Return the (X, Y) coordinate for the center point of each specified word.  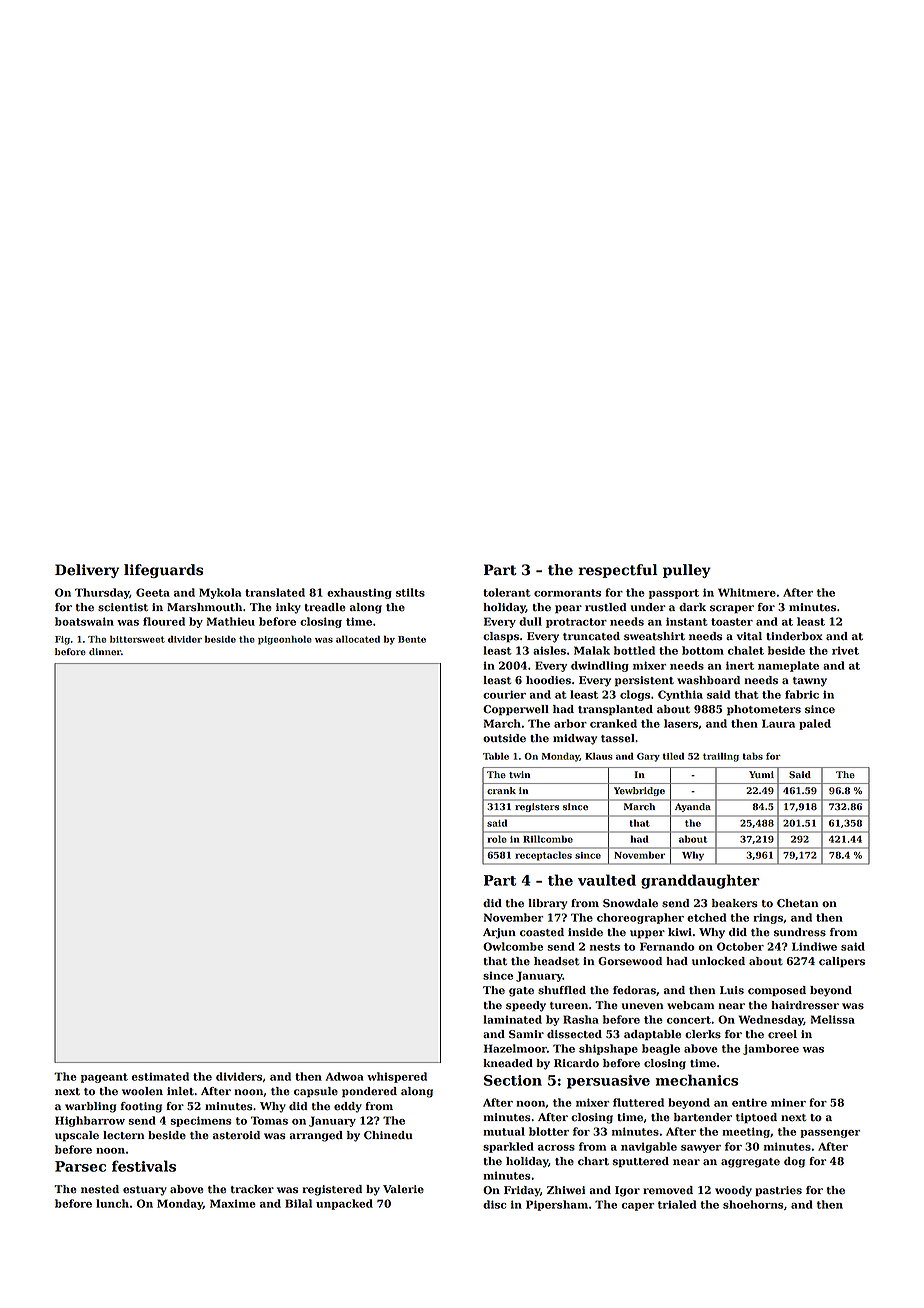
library (547, 904)
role (497, 839)
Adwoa (345, 1076)
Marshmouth (204, 607)
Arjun (499, 933)
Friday (522, 1191)
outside (504, 738)
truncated (591, 636)
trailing (721, 757)
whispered (397, 1077)
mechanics (696, 1080)
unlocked (718, 961)
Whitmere (747, 592)
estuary (145, 1191)
